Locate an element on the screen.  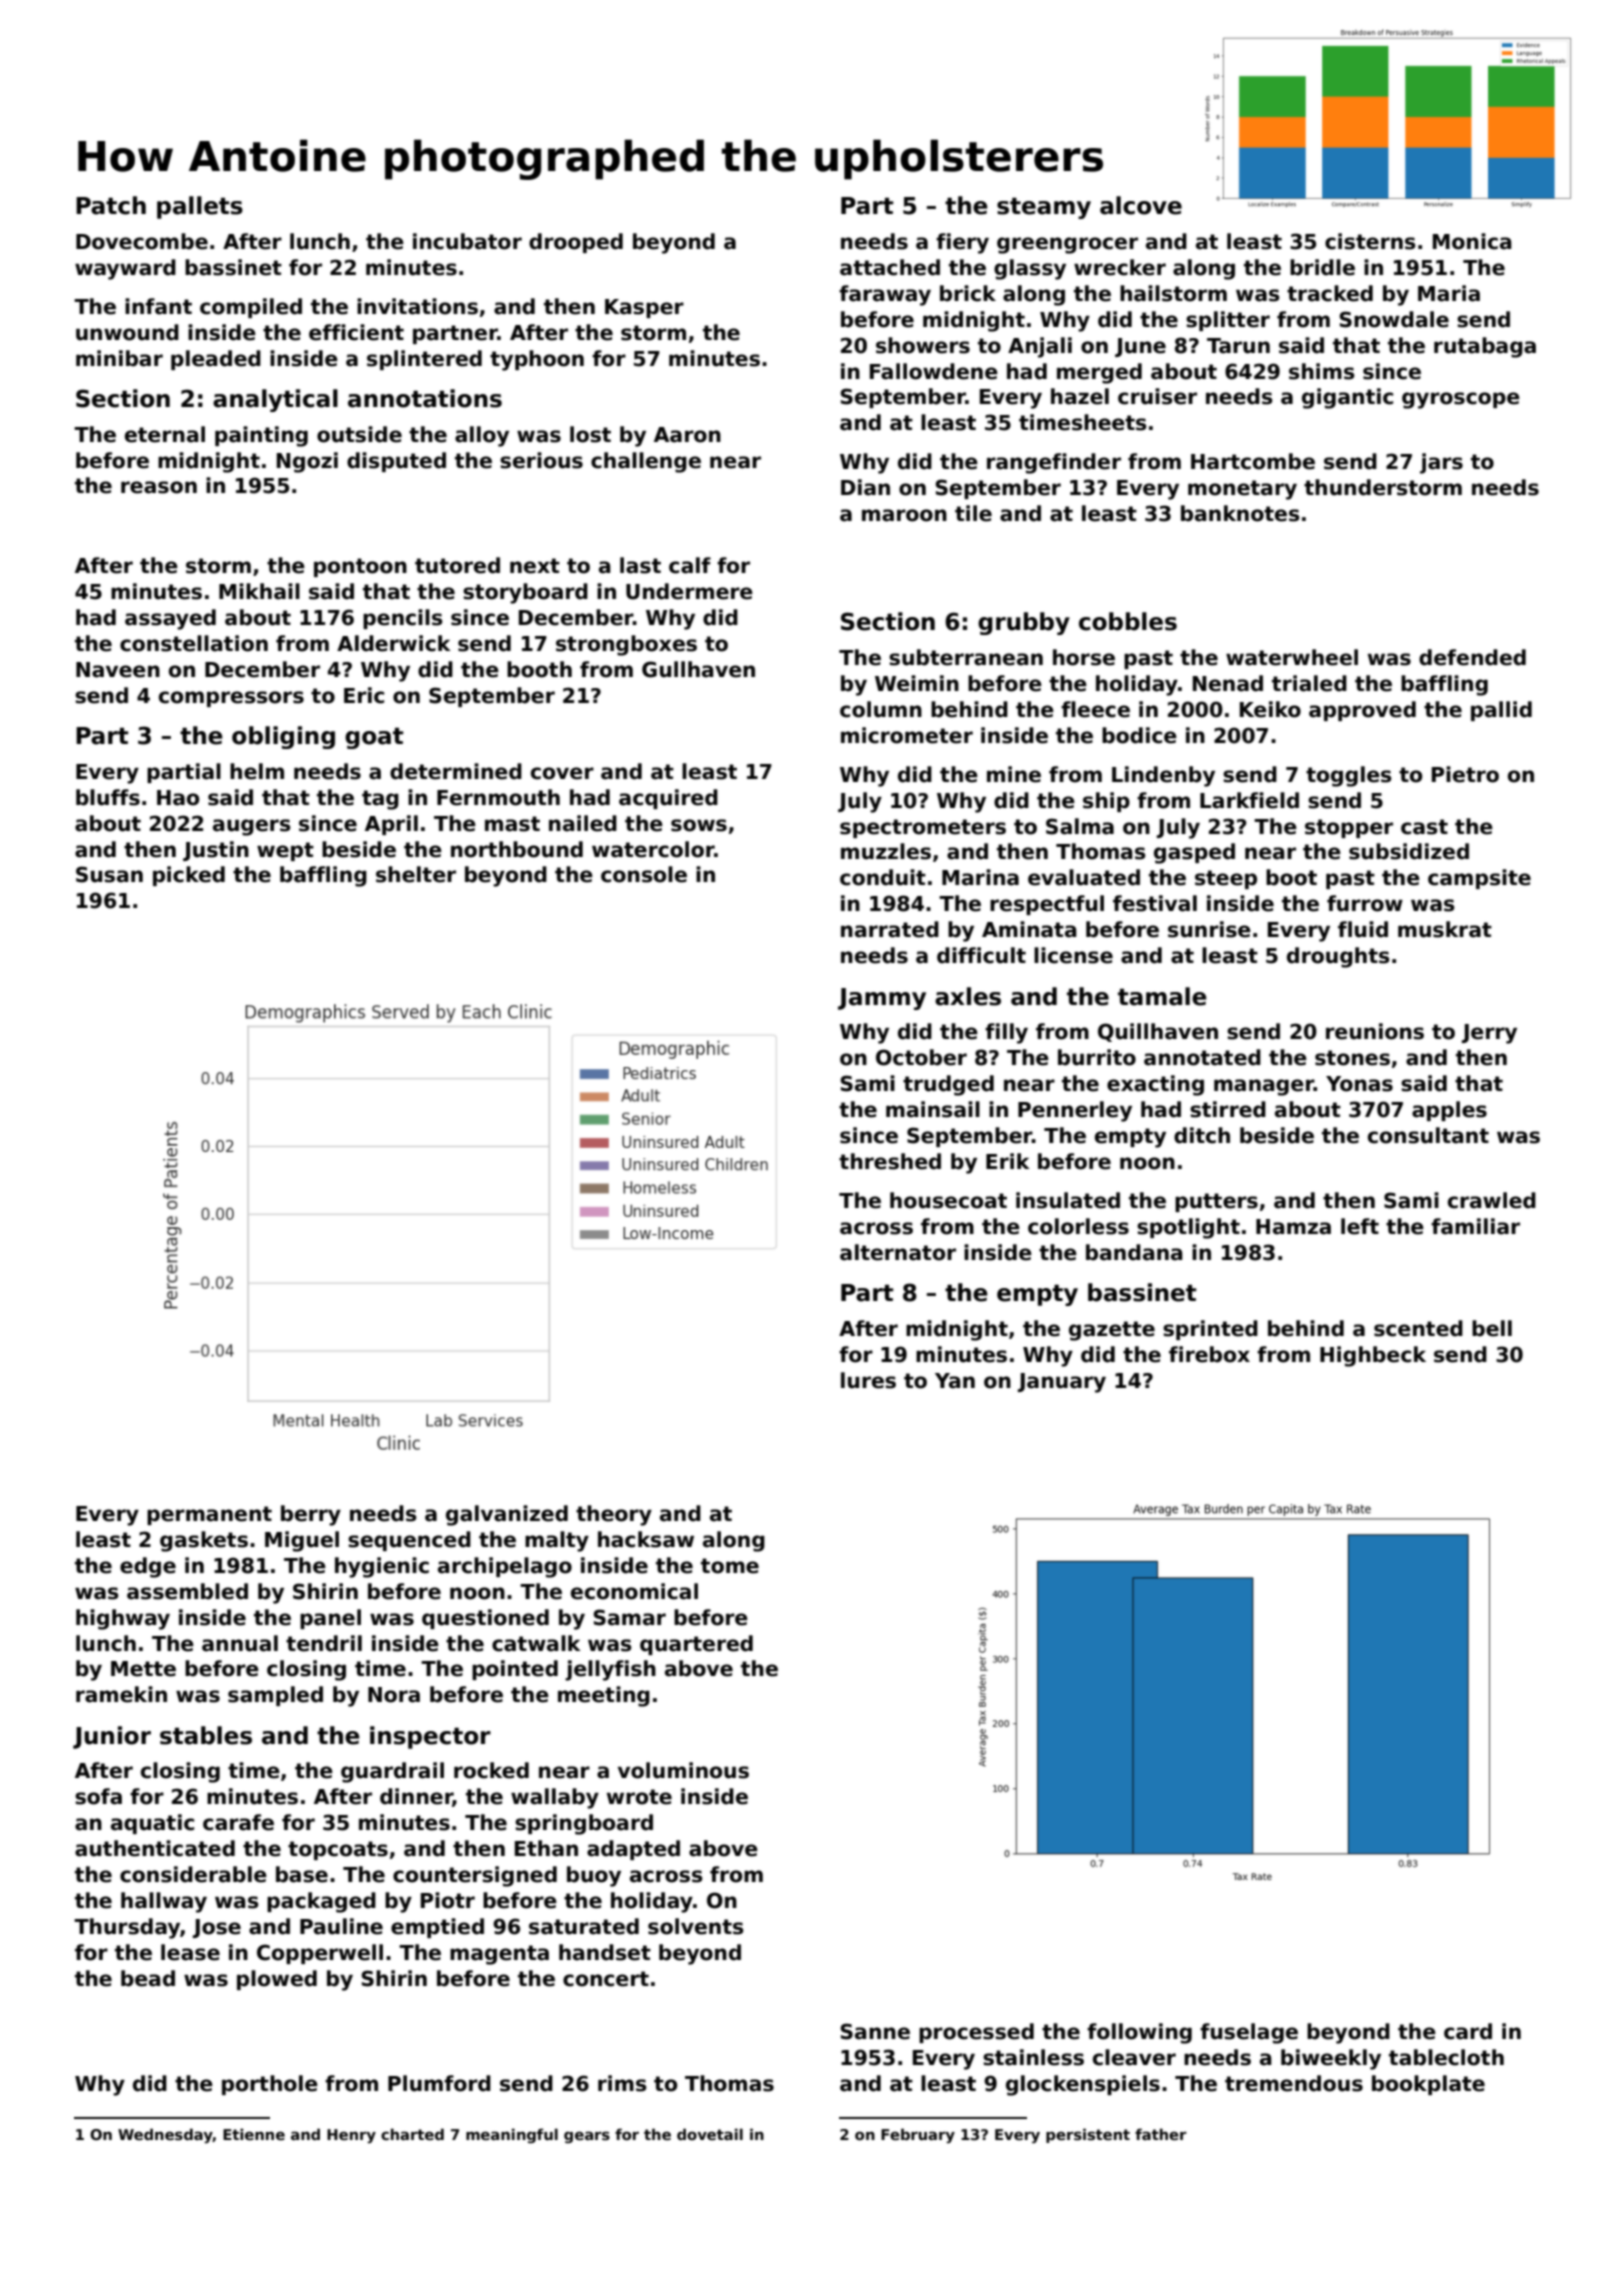
Yan is located at coordinates (955, 1381).
